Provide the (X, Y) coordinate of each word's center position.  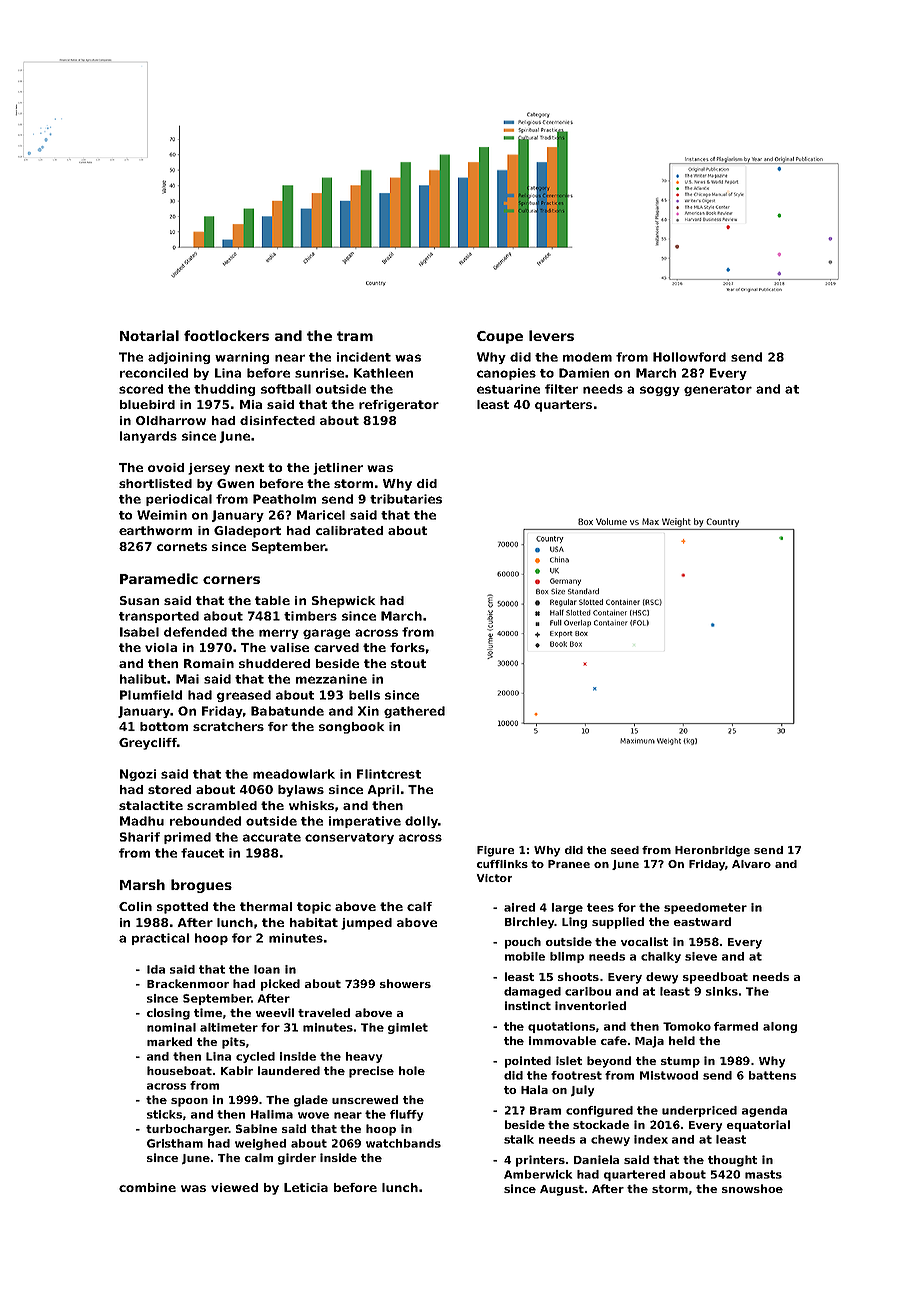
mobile (525, 956)
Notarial (149, 335)
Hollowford (689, 357)
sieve (701, 956)
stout (408, 663)
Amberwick (538, 1174)
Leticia (306, 1187)
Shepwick (343, 602)
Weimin (162, 515)
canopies (506, 374)
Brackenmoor (188, 983)
